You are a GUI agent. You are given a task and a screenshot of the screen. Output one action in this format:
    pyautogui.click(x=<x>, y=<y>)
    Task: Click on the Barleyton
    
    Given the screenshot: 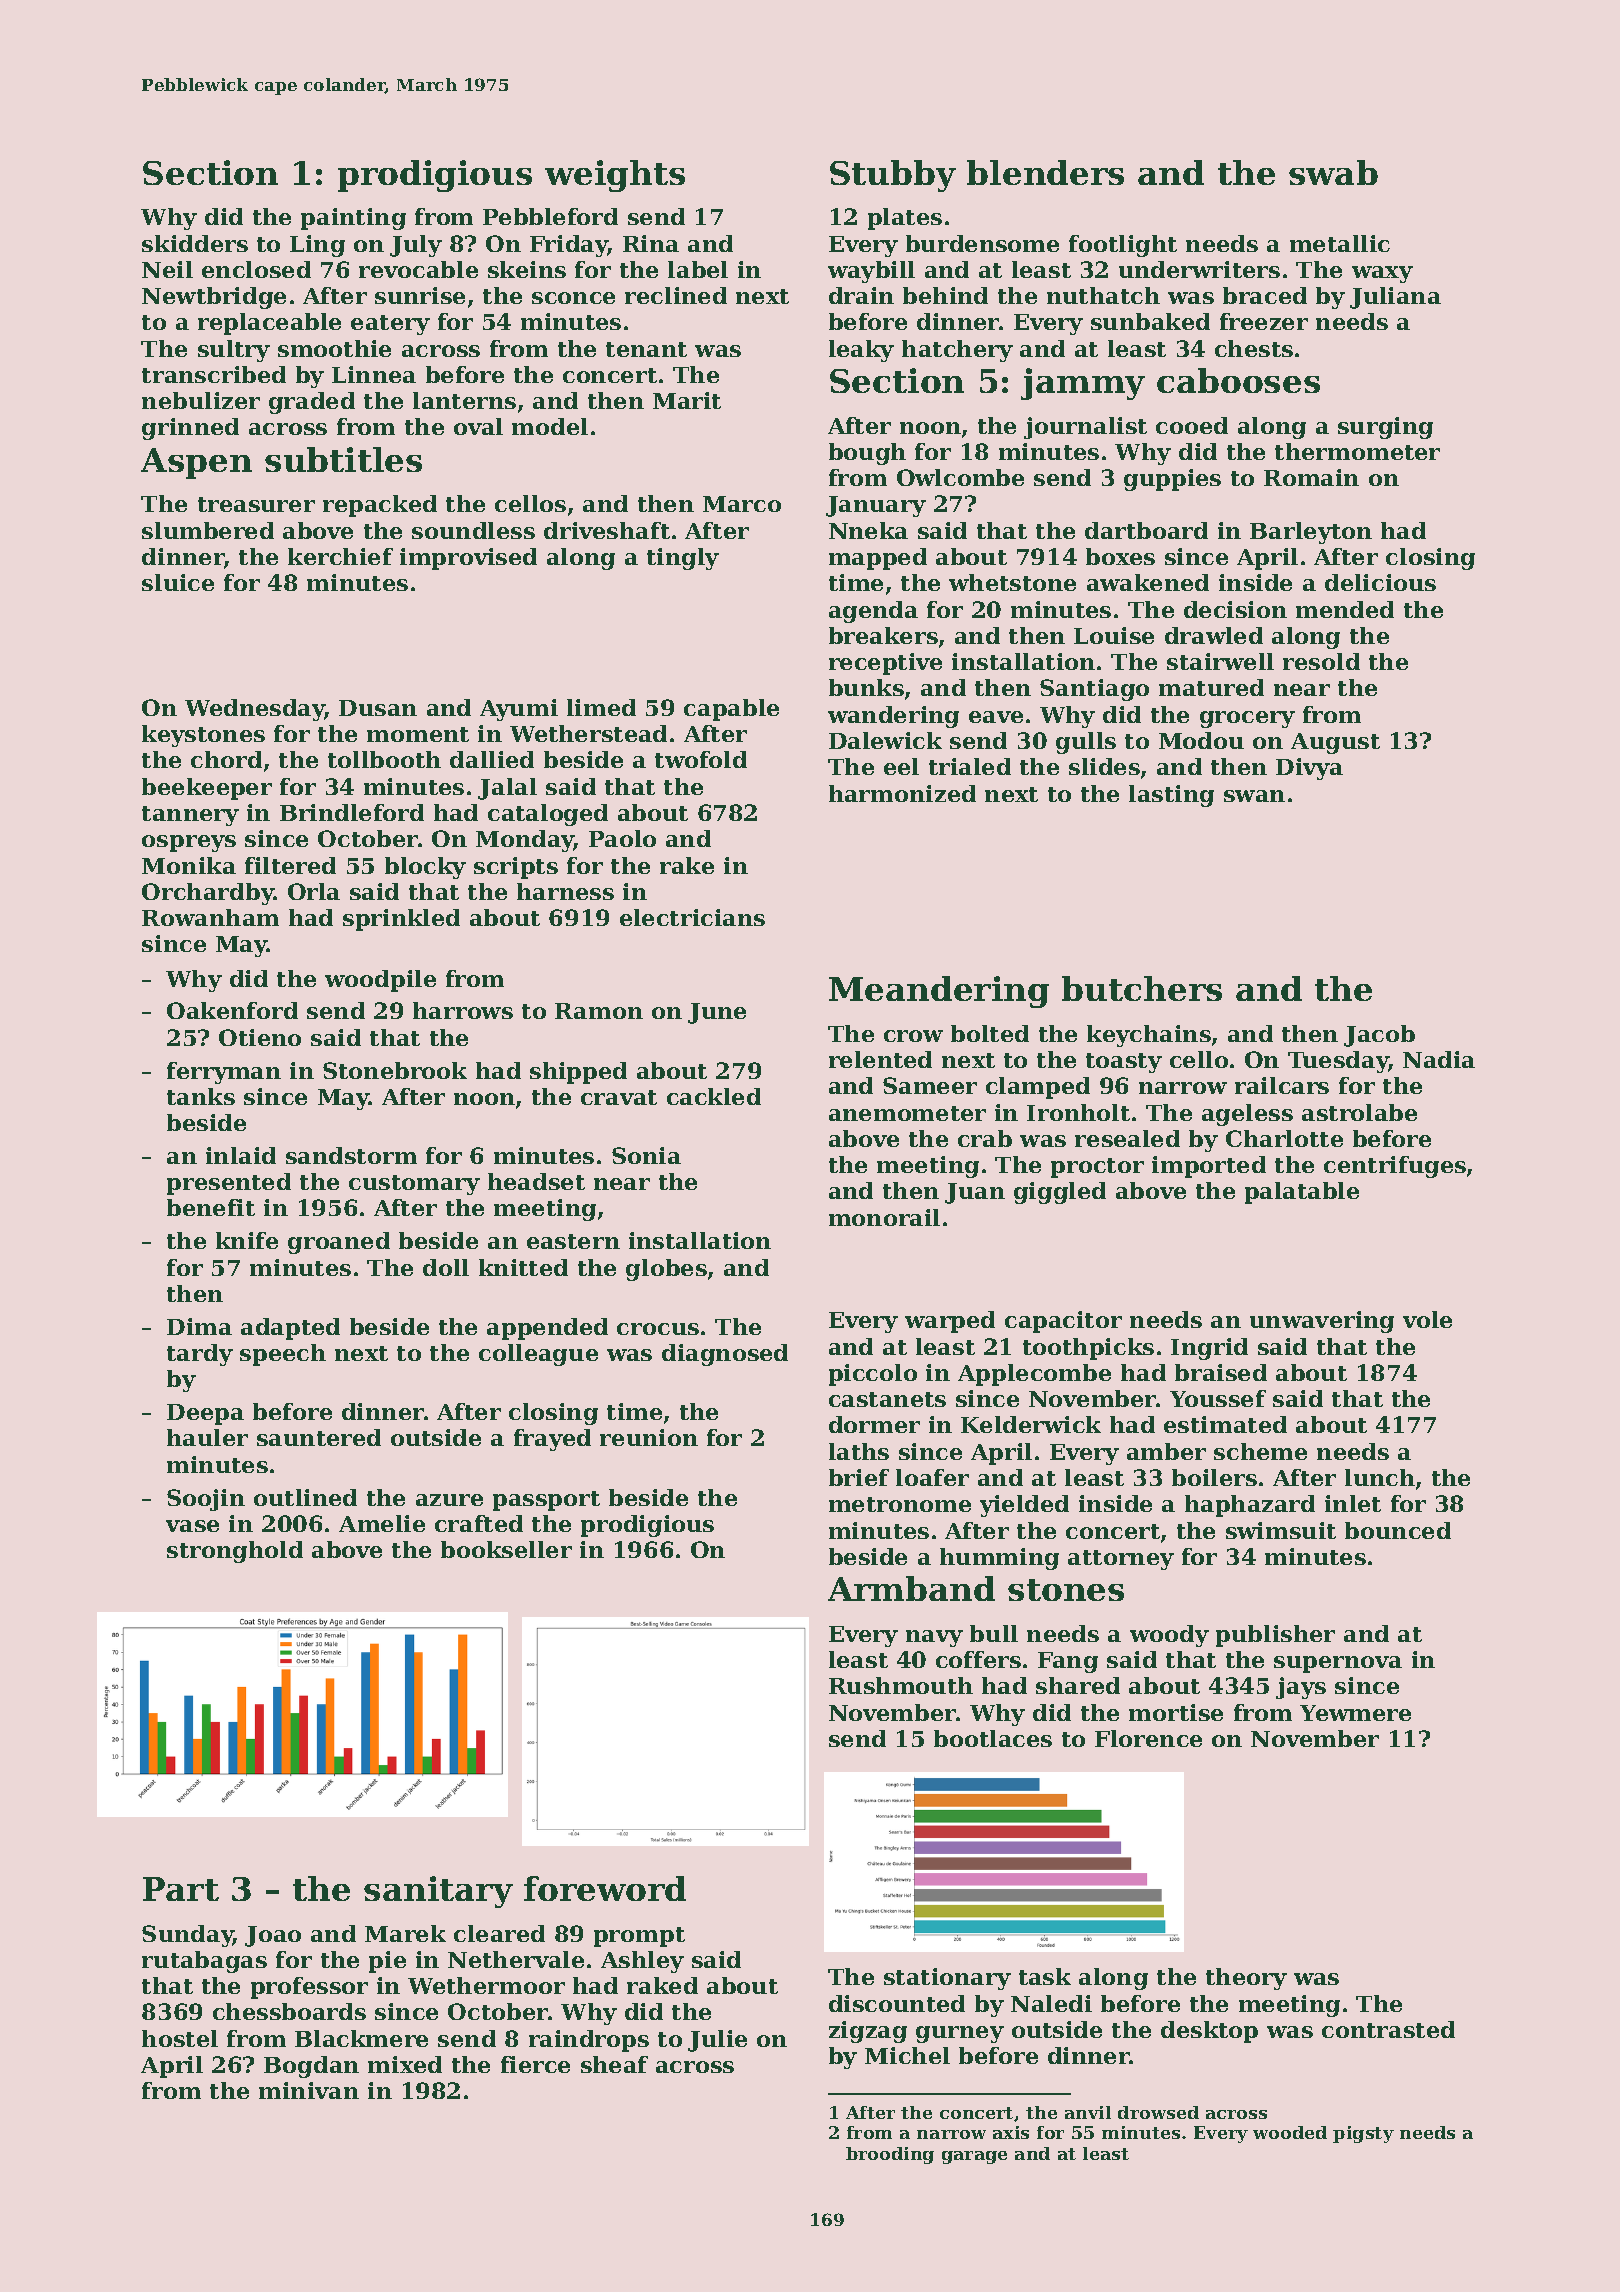 What is the action you would take?
    pyautogui.click(x=1311, y=533)
